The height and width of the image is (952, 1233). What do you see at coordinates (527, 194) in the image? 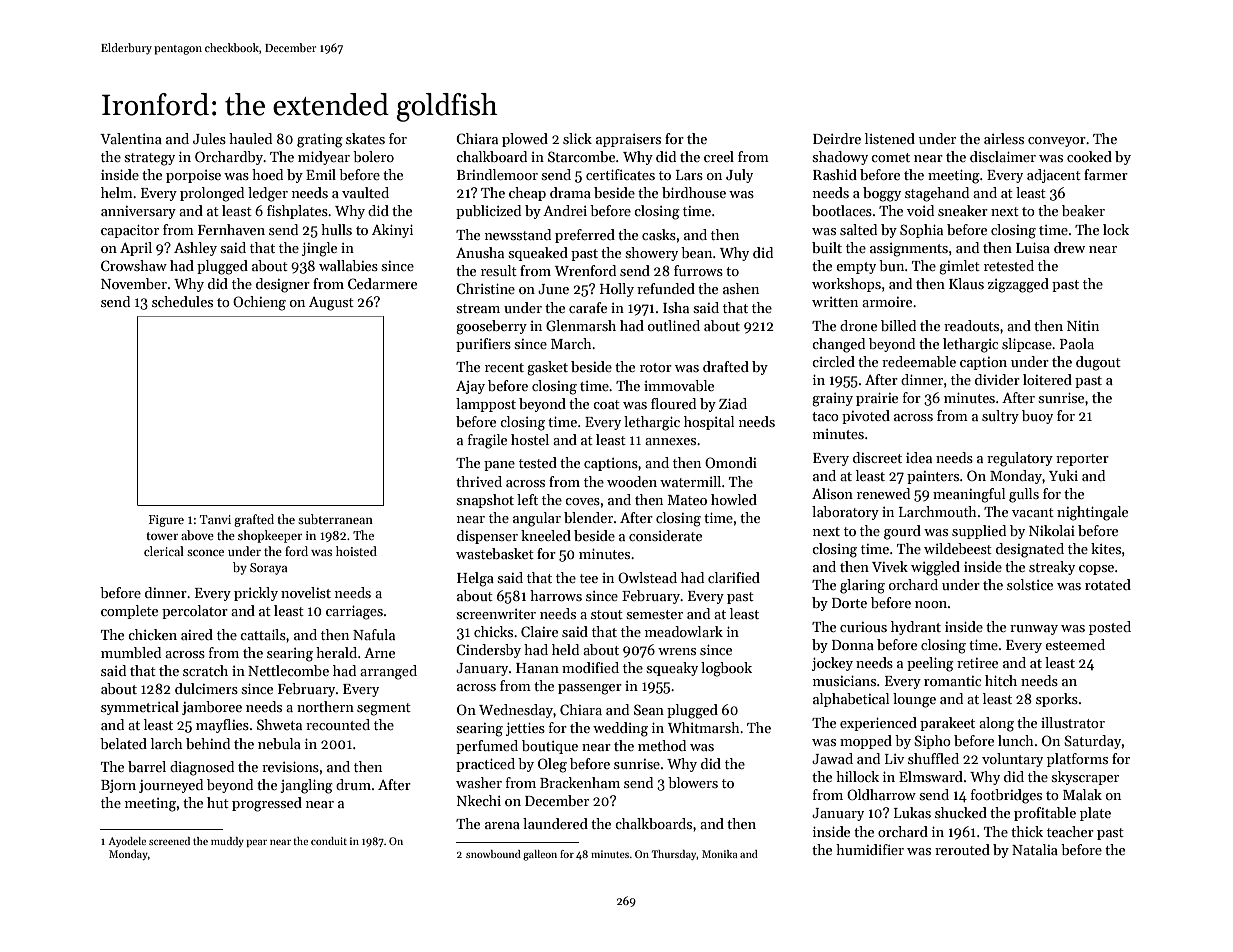
I see `cheap` at bounding box center [527, 194].
